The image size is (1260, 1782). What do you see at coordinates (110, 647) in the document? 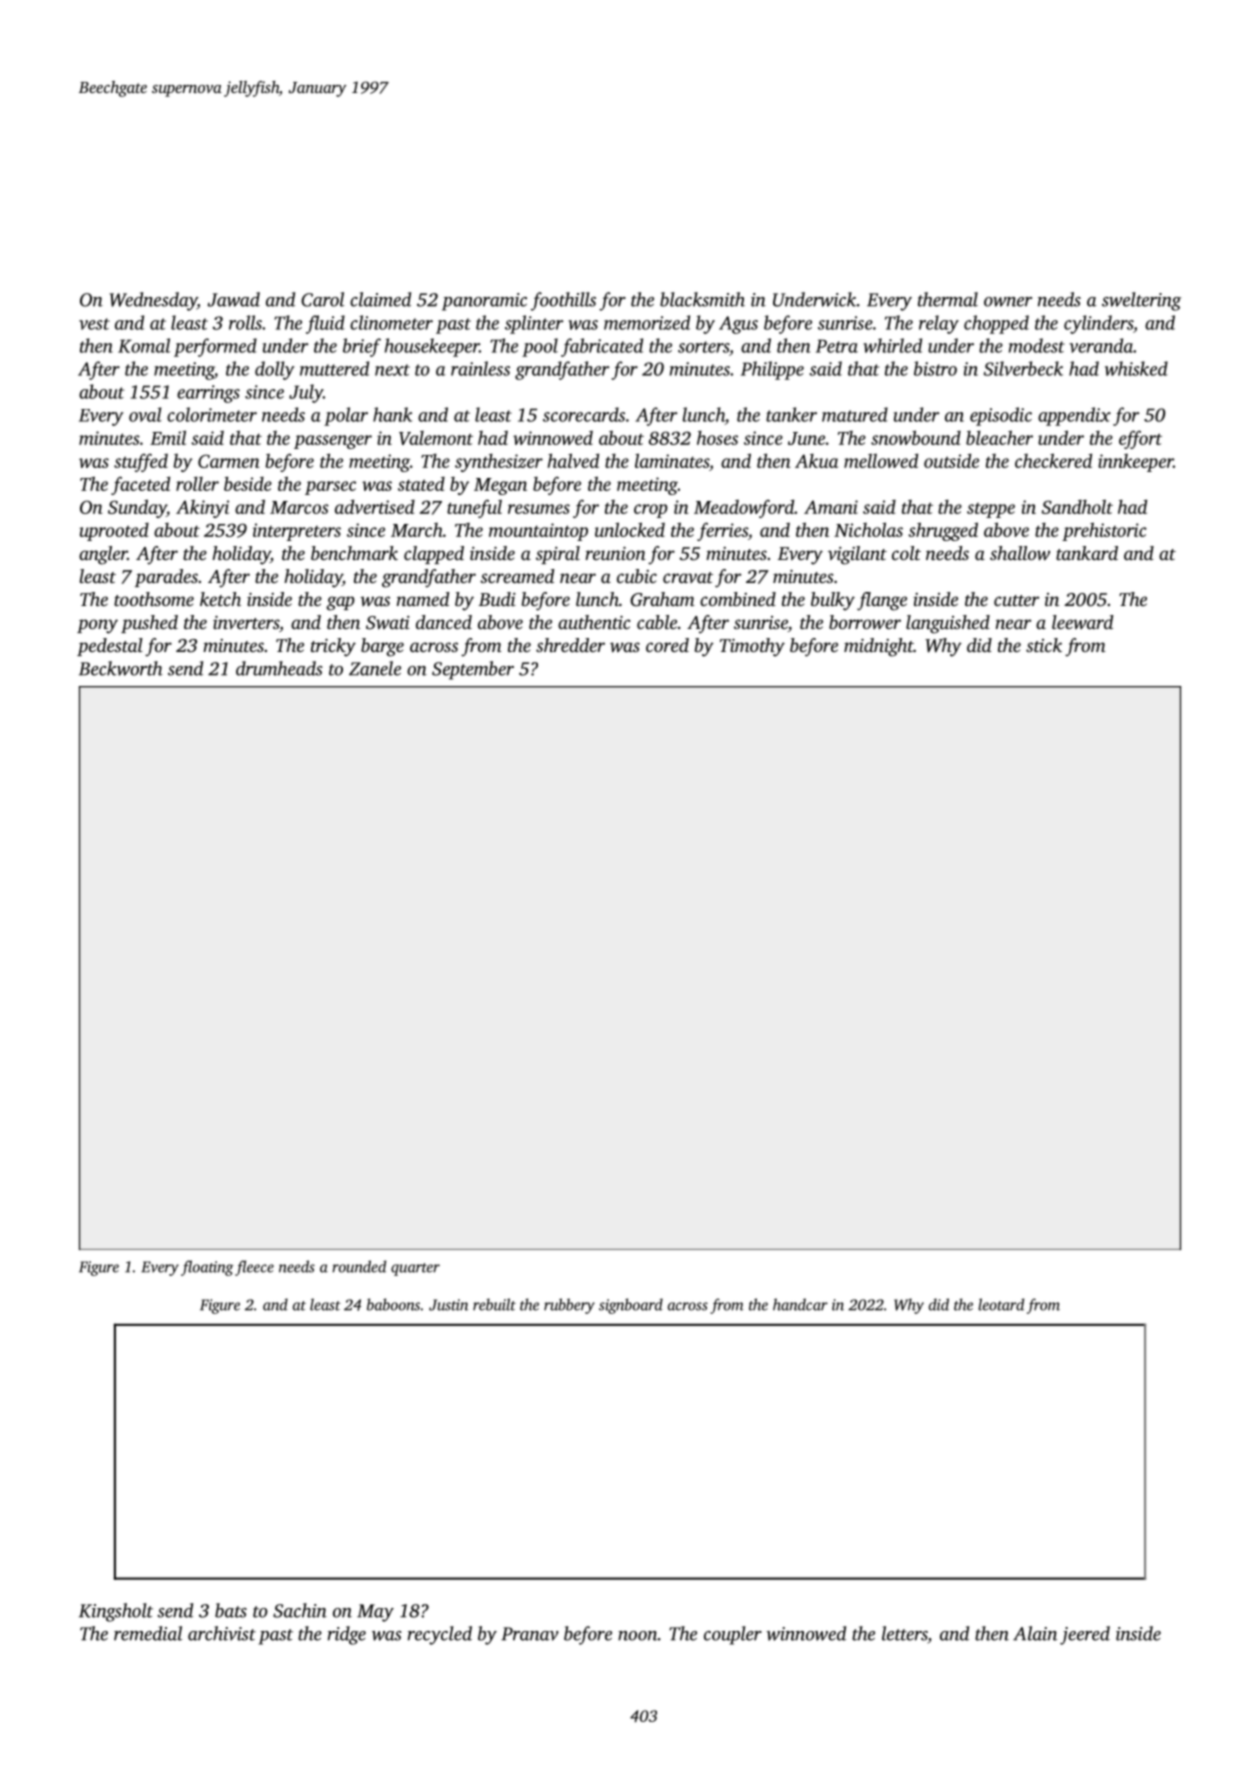
I see `pedestal` at bounding box center [110, 647].
